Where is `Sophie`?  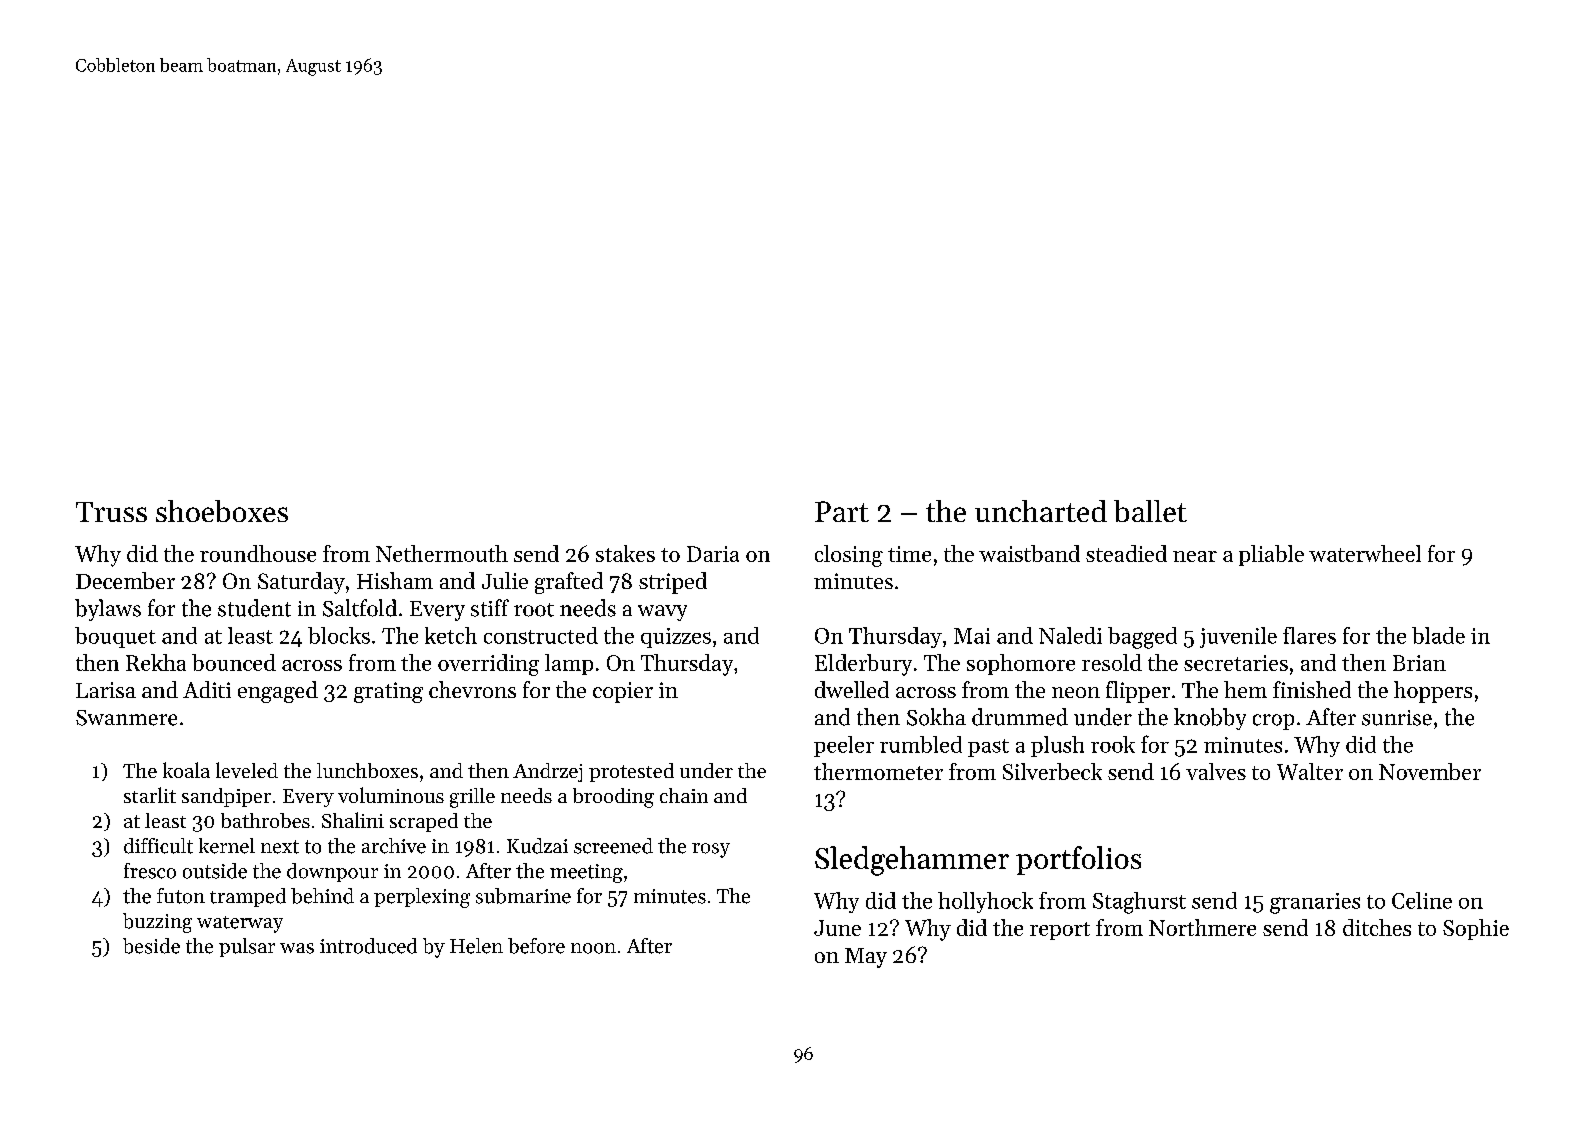 Sophie is located at coordinates (1476, 929).
